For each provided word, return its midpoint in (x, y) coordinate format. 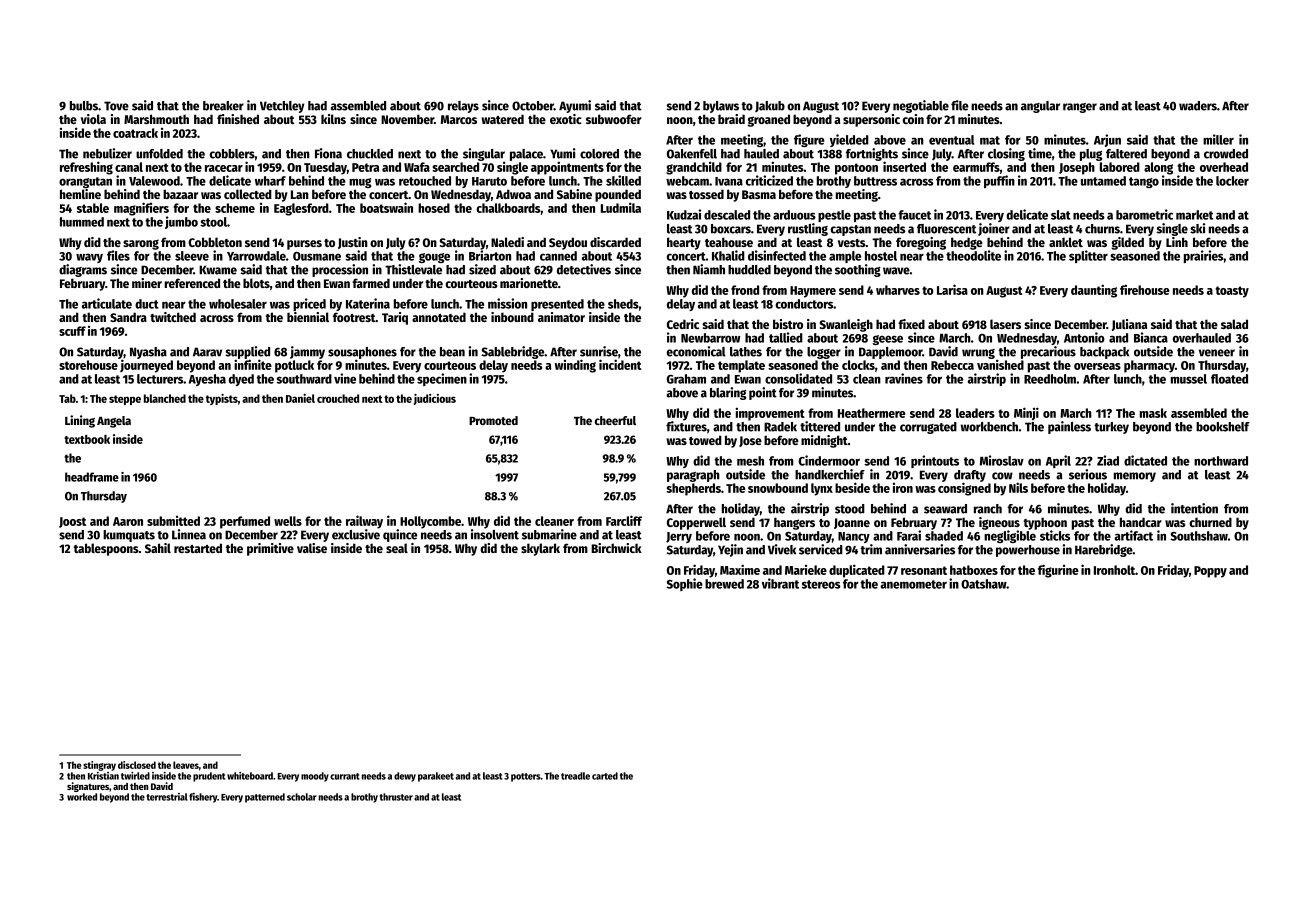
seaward (945, 509)
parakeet (436, 777)
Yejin (730, 550)
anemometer (913, 584)
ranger (1080, 108)
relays (463, 107)
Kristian (103, 776)
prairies (1203, 256)
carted (605, 776)
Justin (353, 243)
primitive (270, 549)
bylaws (721, 107)
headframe (92, 477)
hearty (684, 243)
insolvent (495, 534)
